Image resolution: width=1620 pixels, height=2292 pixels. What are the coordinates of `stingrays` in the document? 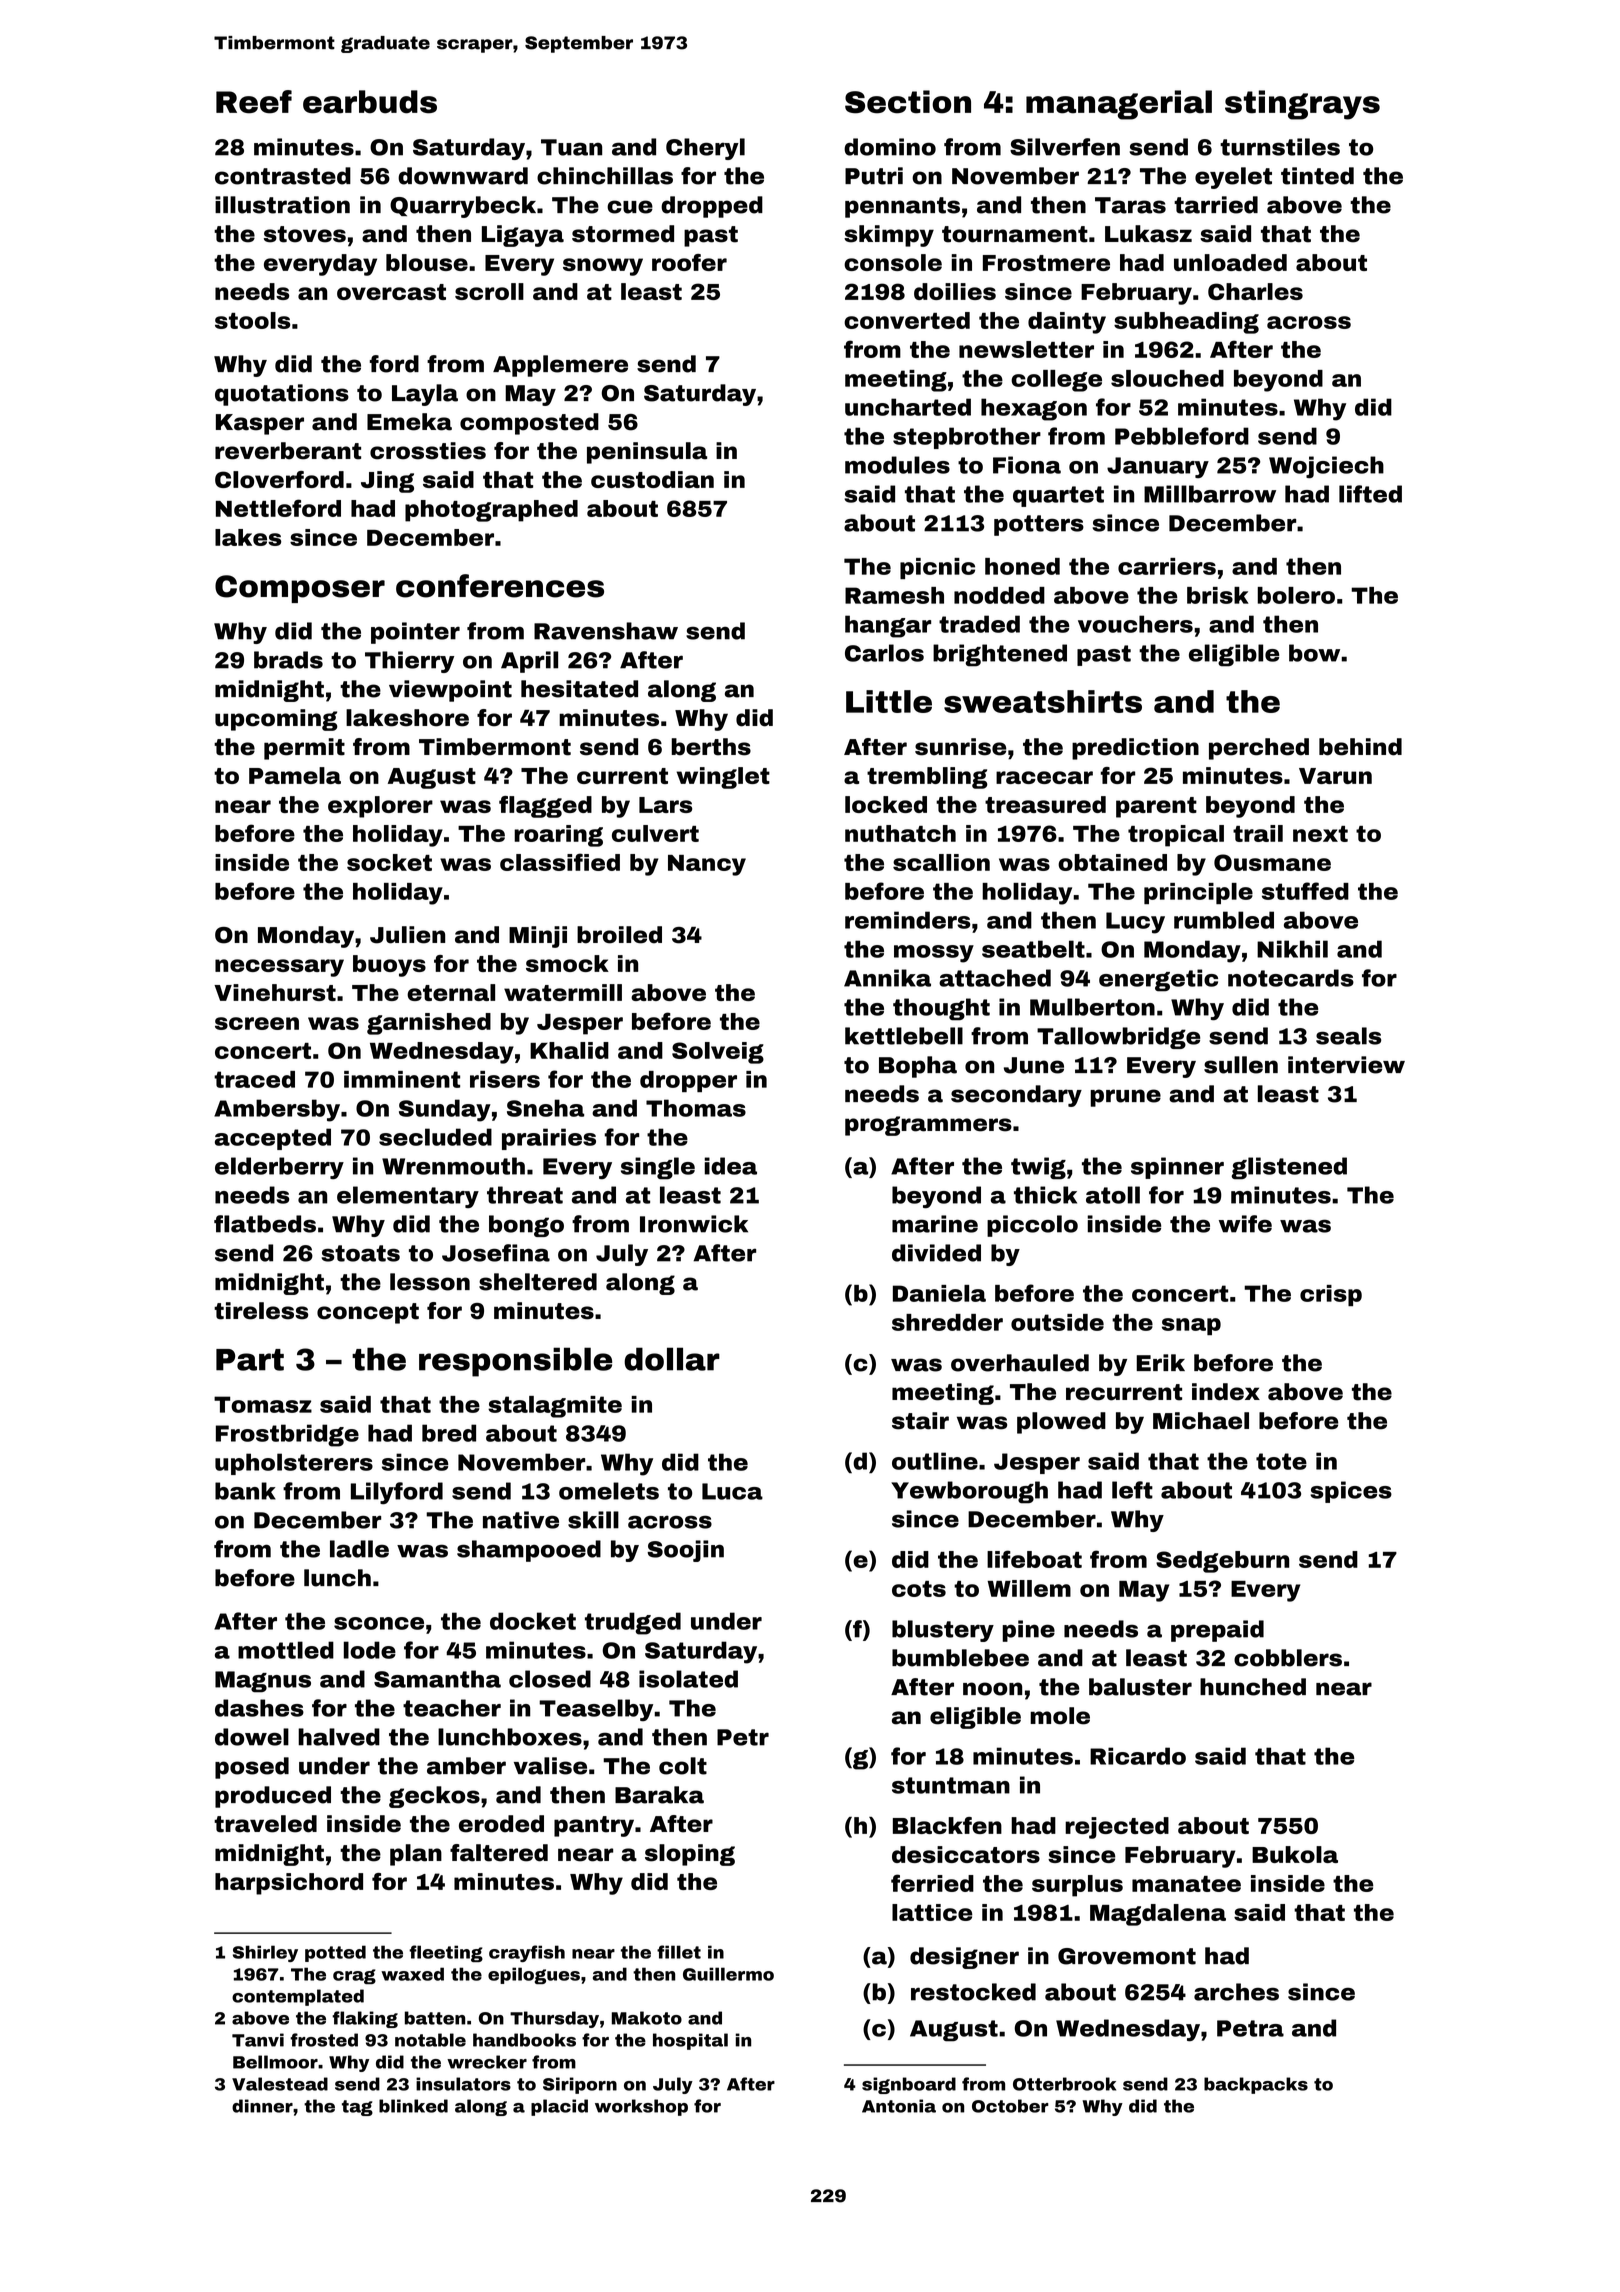 It's located at (1302, 105).
